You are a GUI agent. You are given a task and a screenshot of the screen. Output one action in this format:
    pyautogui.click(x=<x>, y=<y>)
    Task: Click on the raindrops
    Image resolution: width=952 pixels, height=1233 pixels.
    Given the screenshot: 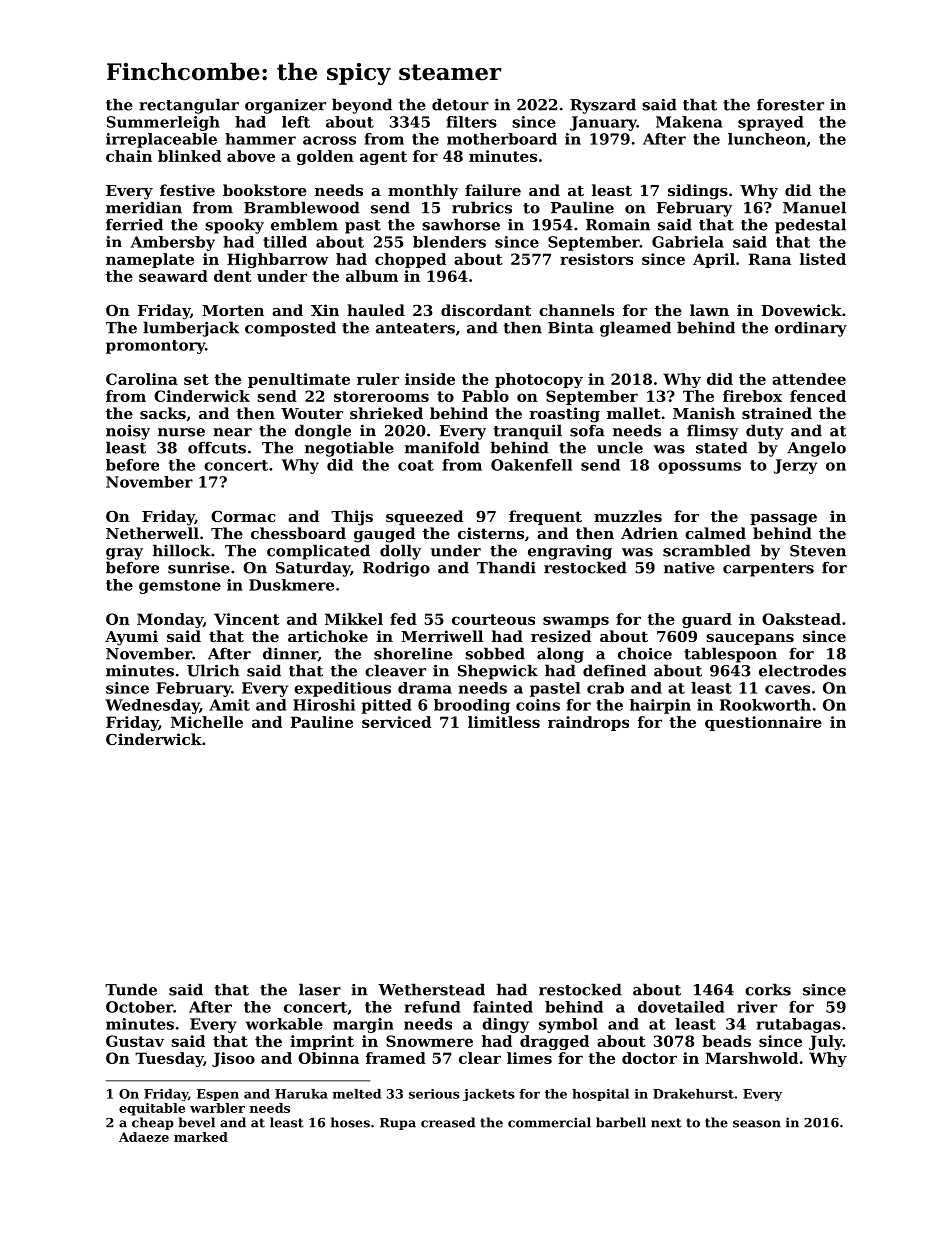 What is the action you would take?
    pyautogui.click(x=588, y=723)
